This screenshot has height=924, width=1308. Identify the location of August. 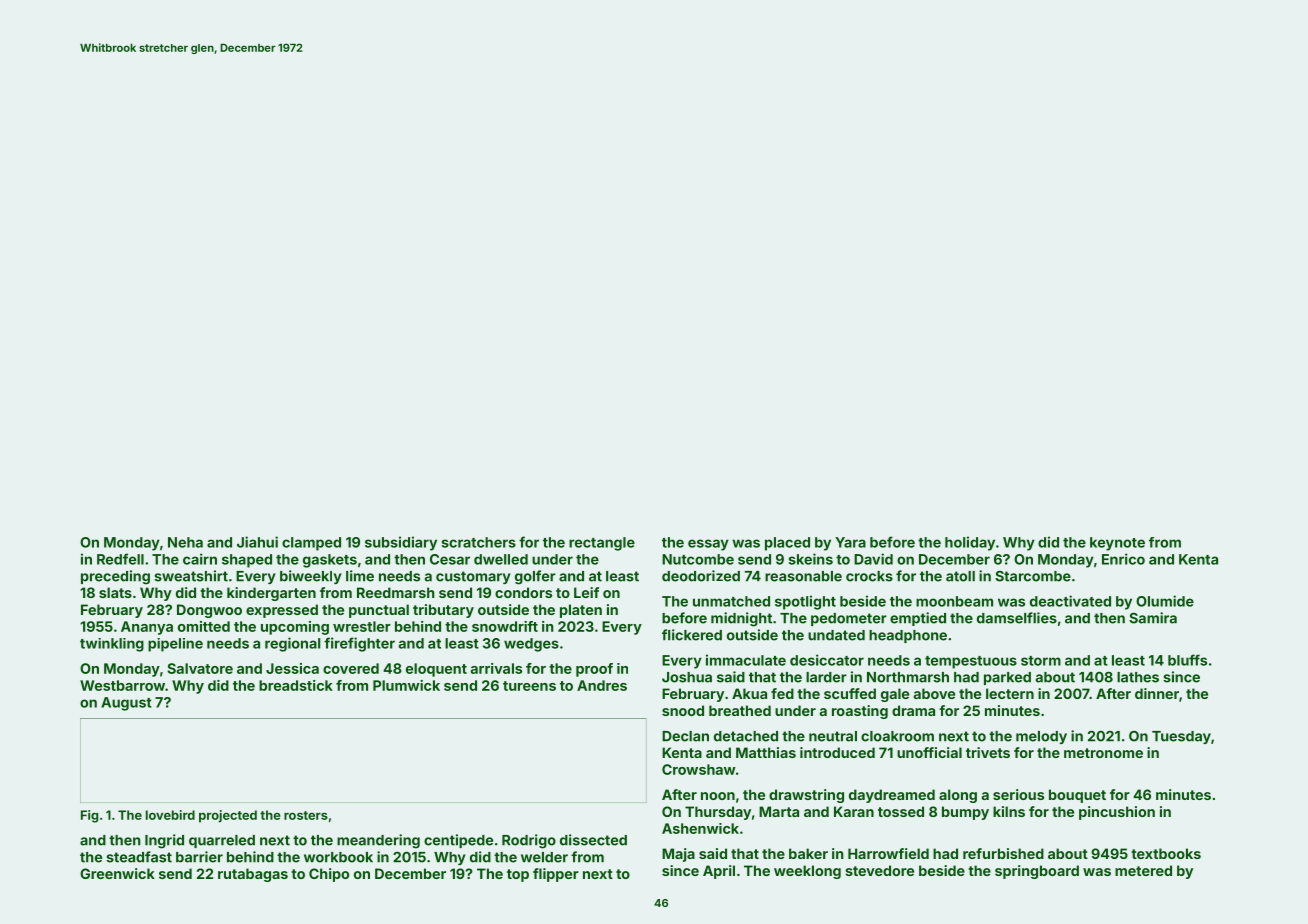
(126, 704).
